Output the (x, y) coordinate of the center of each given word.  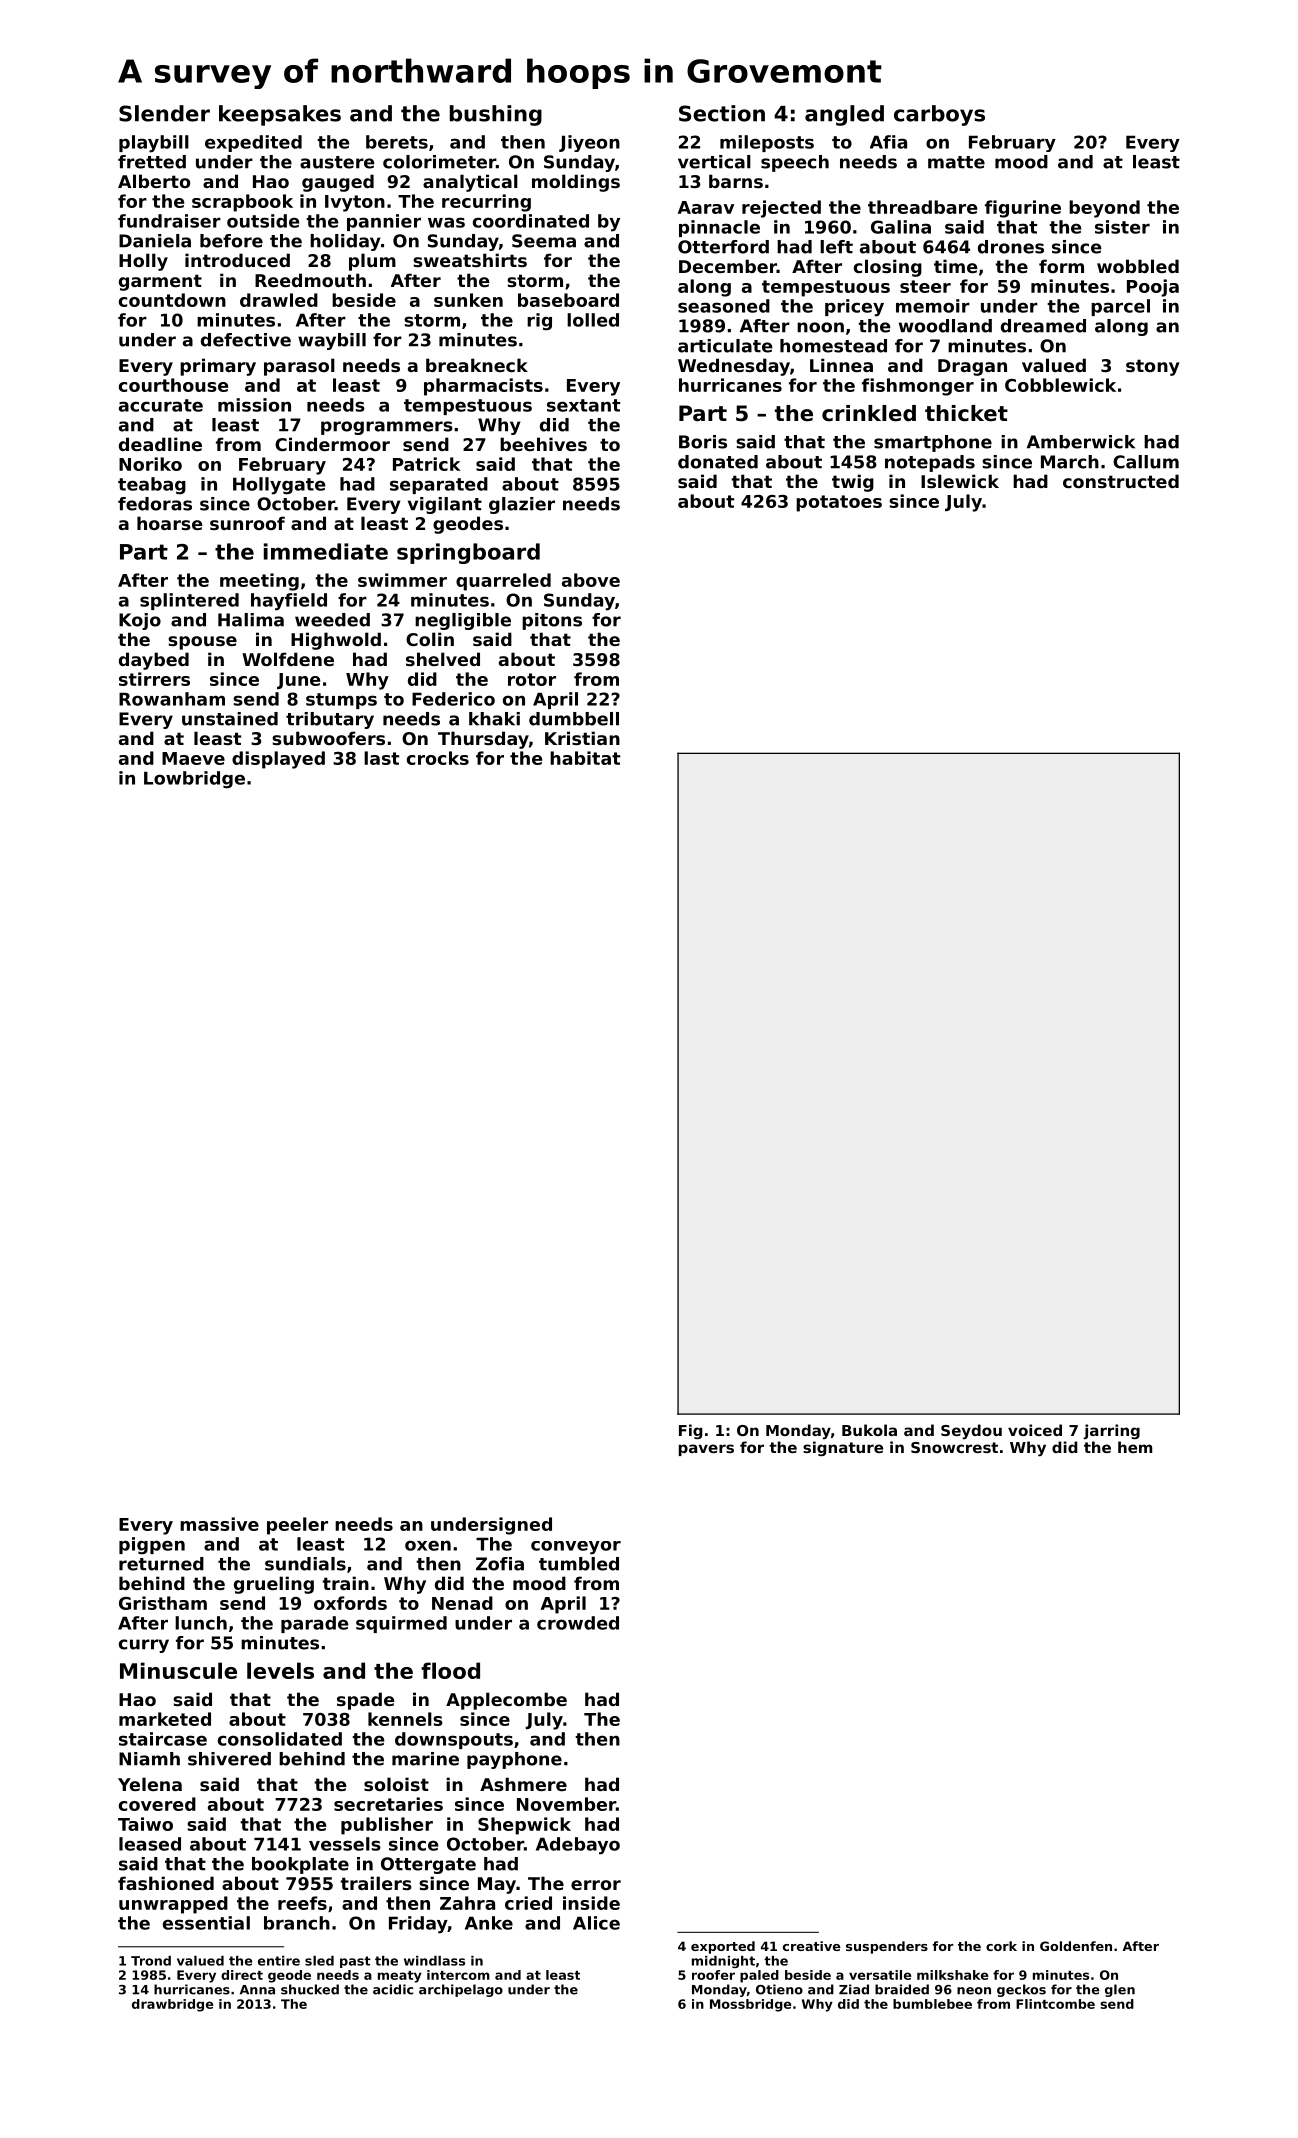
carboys (939, 115)
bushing (496, 115)
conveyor (576, 1548)
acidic (393, 1989)
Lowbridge (194, 780)
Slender (164, 113)
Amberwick (1081, 442)
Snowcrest (954, 1447)
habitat (585, 758)
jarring (1111, 1432)
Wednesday (734, 367)
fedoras (155, 504)
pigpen (152, 1546)
